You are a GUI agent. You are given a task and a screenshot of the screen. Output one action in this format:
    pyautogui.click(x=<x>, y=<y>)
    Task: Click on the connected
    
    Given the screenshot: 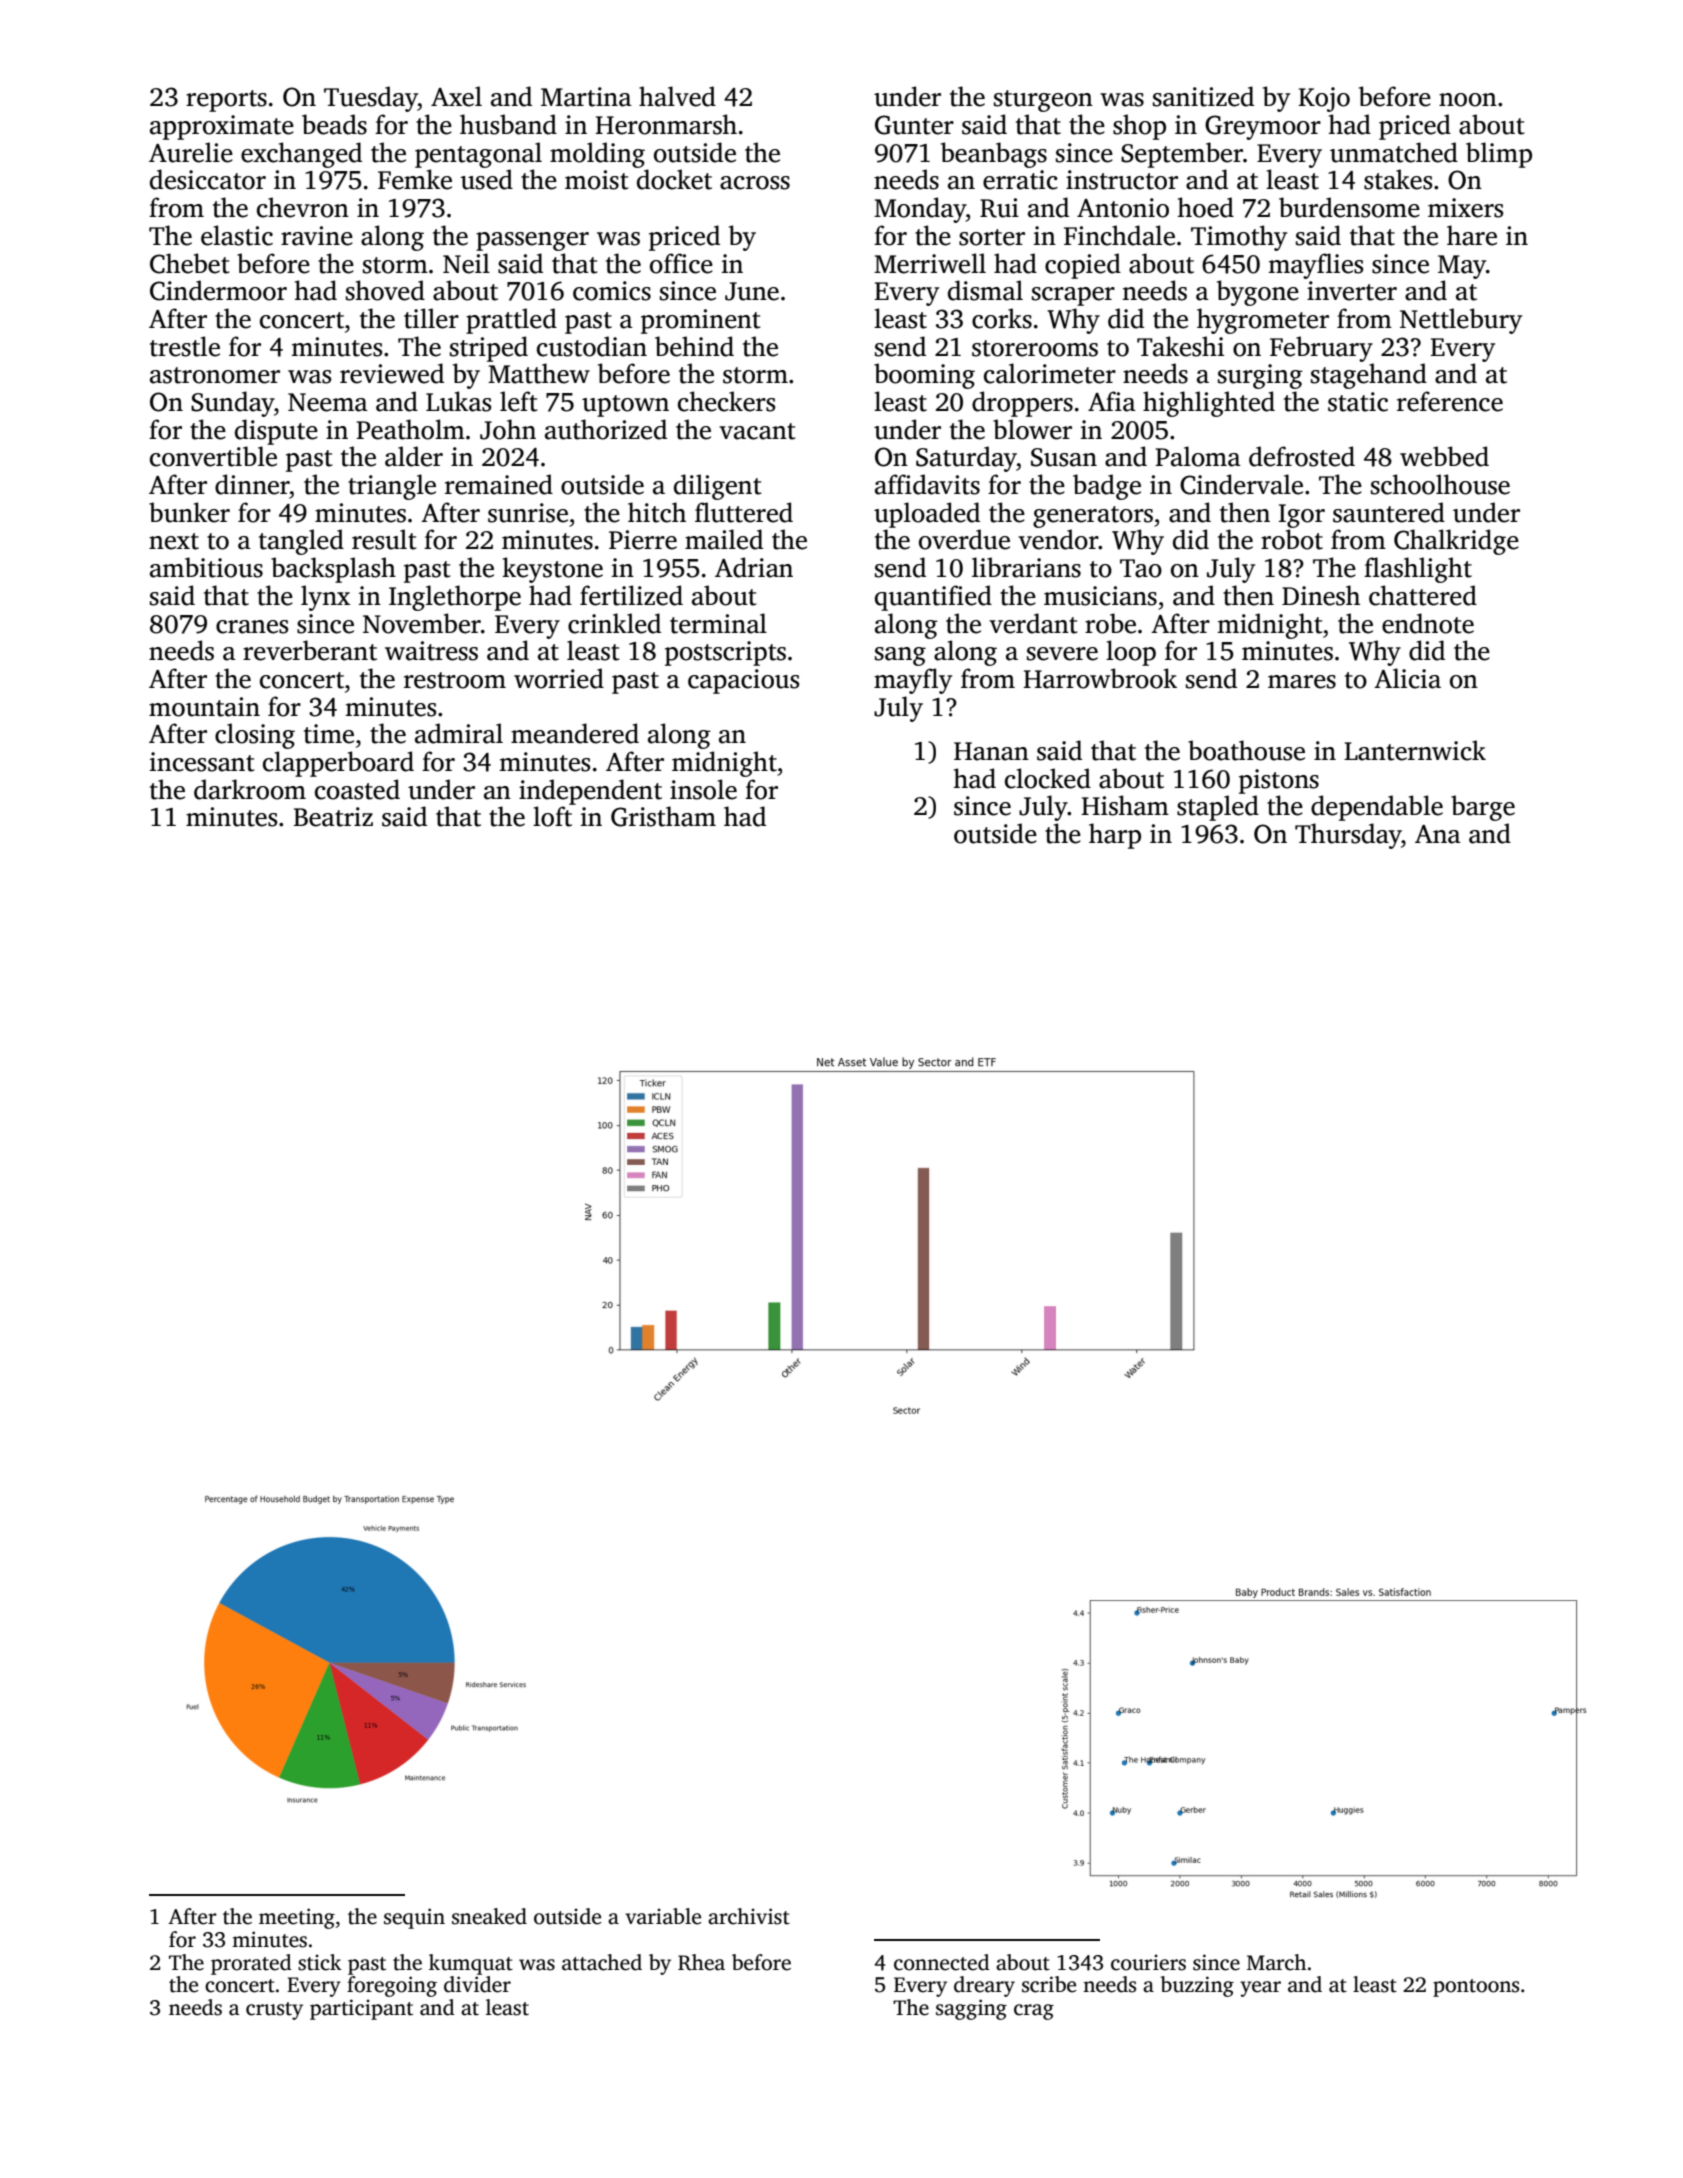 What is the action you would take?
    pyautogui.click(x=942, y=1962)
